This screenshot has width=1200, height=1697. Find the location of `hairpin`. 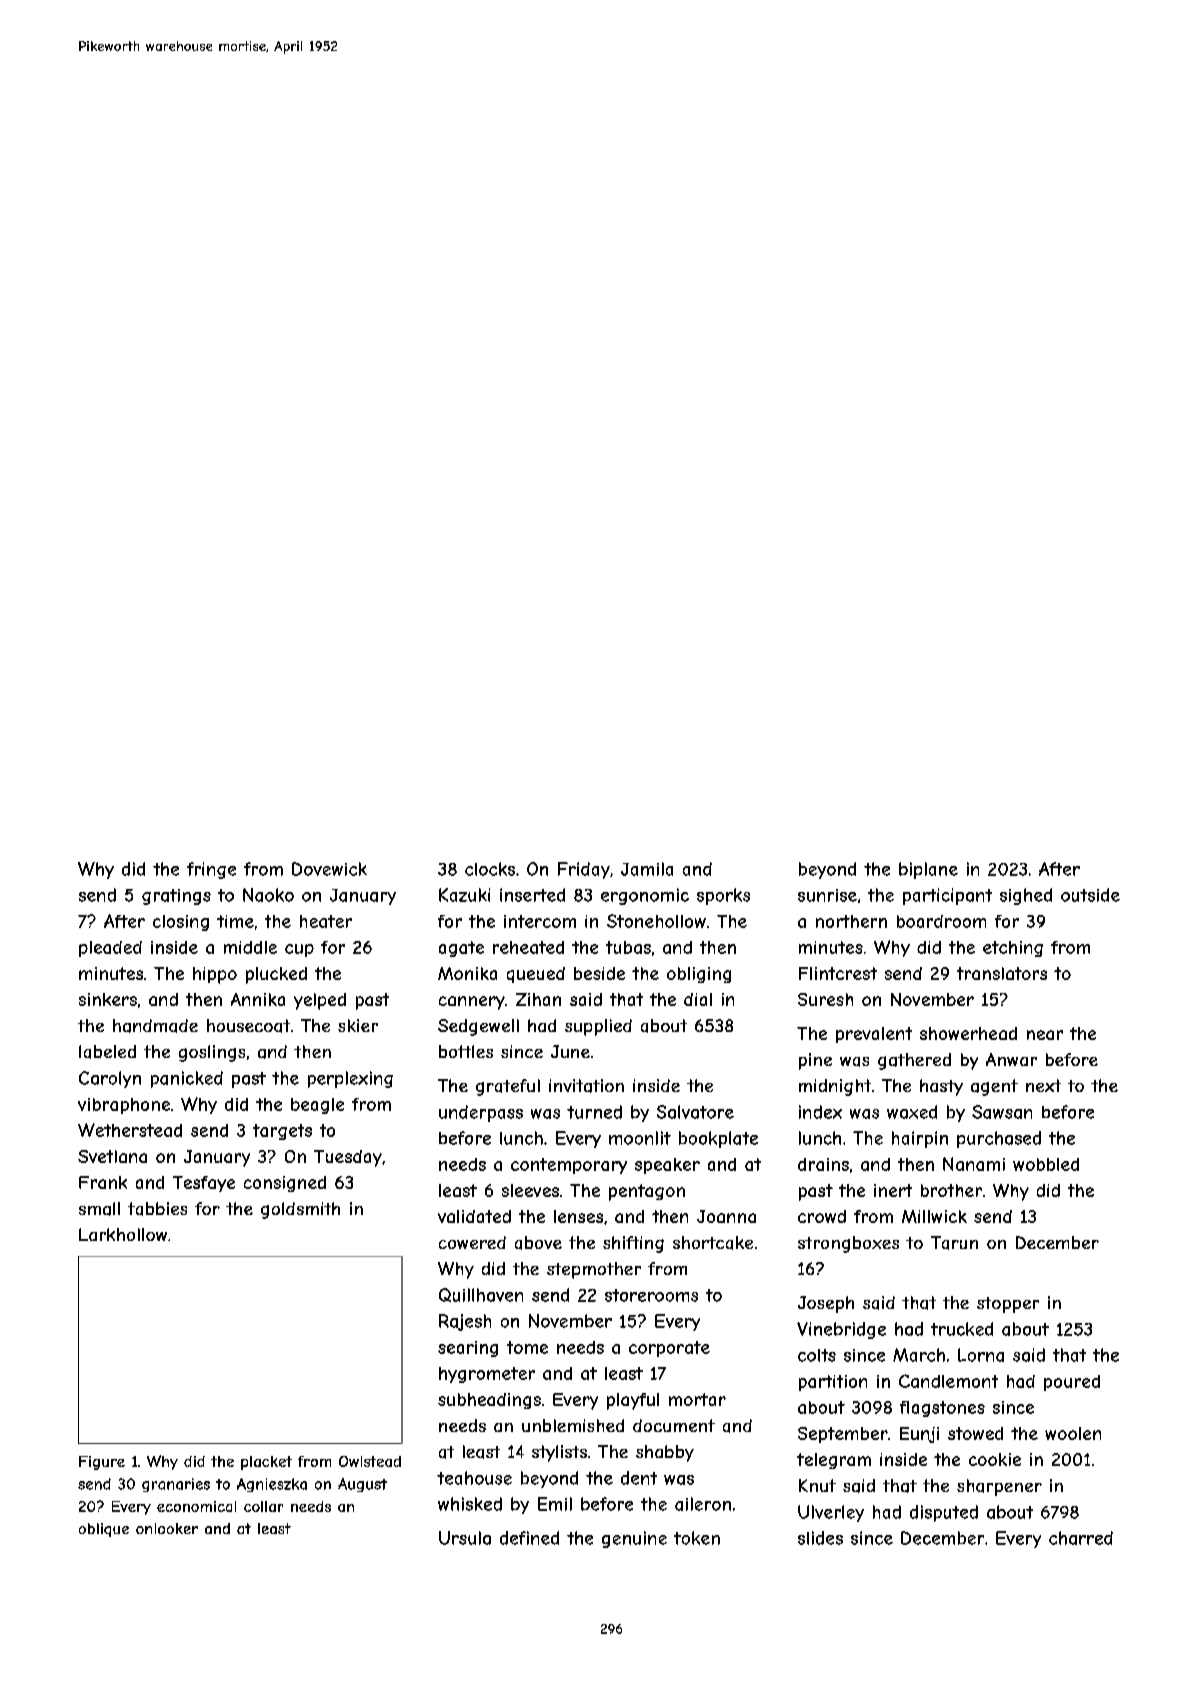

hairpin is located at coordinates (920, 1139).
